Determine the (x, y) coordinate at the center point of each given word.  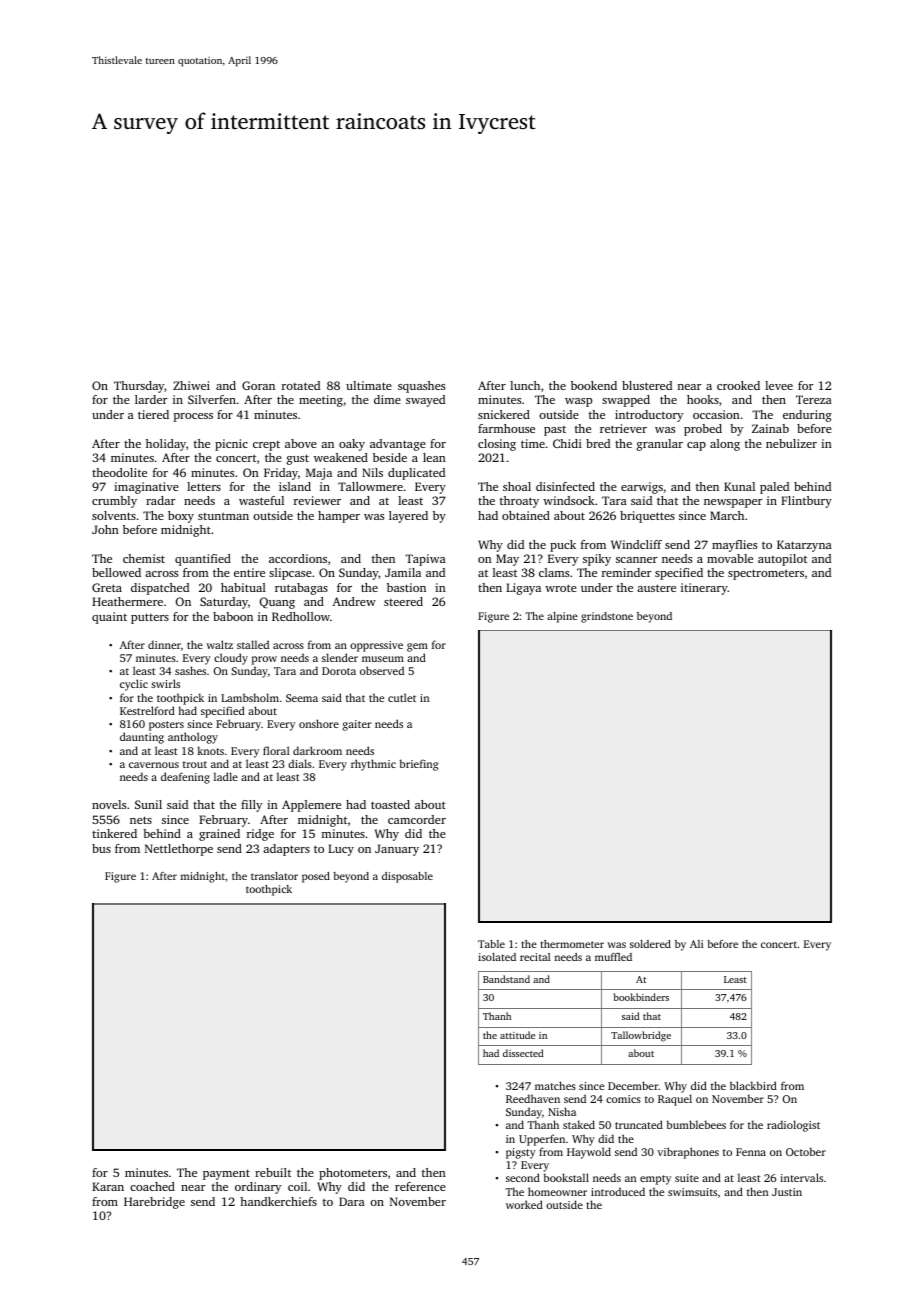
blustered (647, 385)
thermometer (572, 944)
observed (382, 670)
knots (211, 750)
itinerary (704, 589)
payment (226, 1174)
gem (417, 647)
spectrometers (766, 574)
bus (101, 848)
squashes (421, 387)
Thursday (139, 387)
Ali (696, 944)
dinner (164, 644)
